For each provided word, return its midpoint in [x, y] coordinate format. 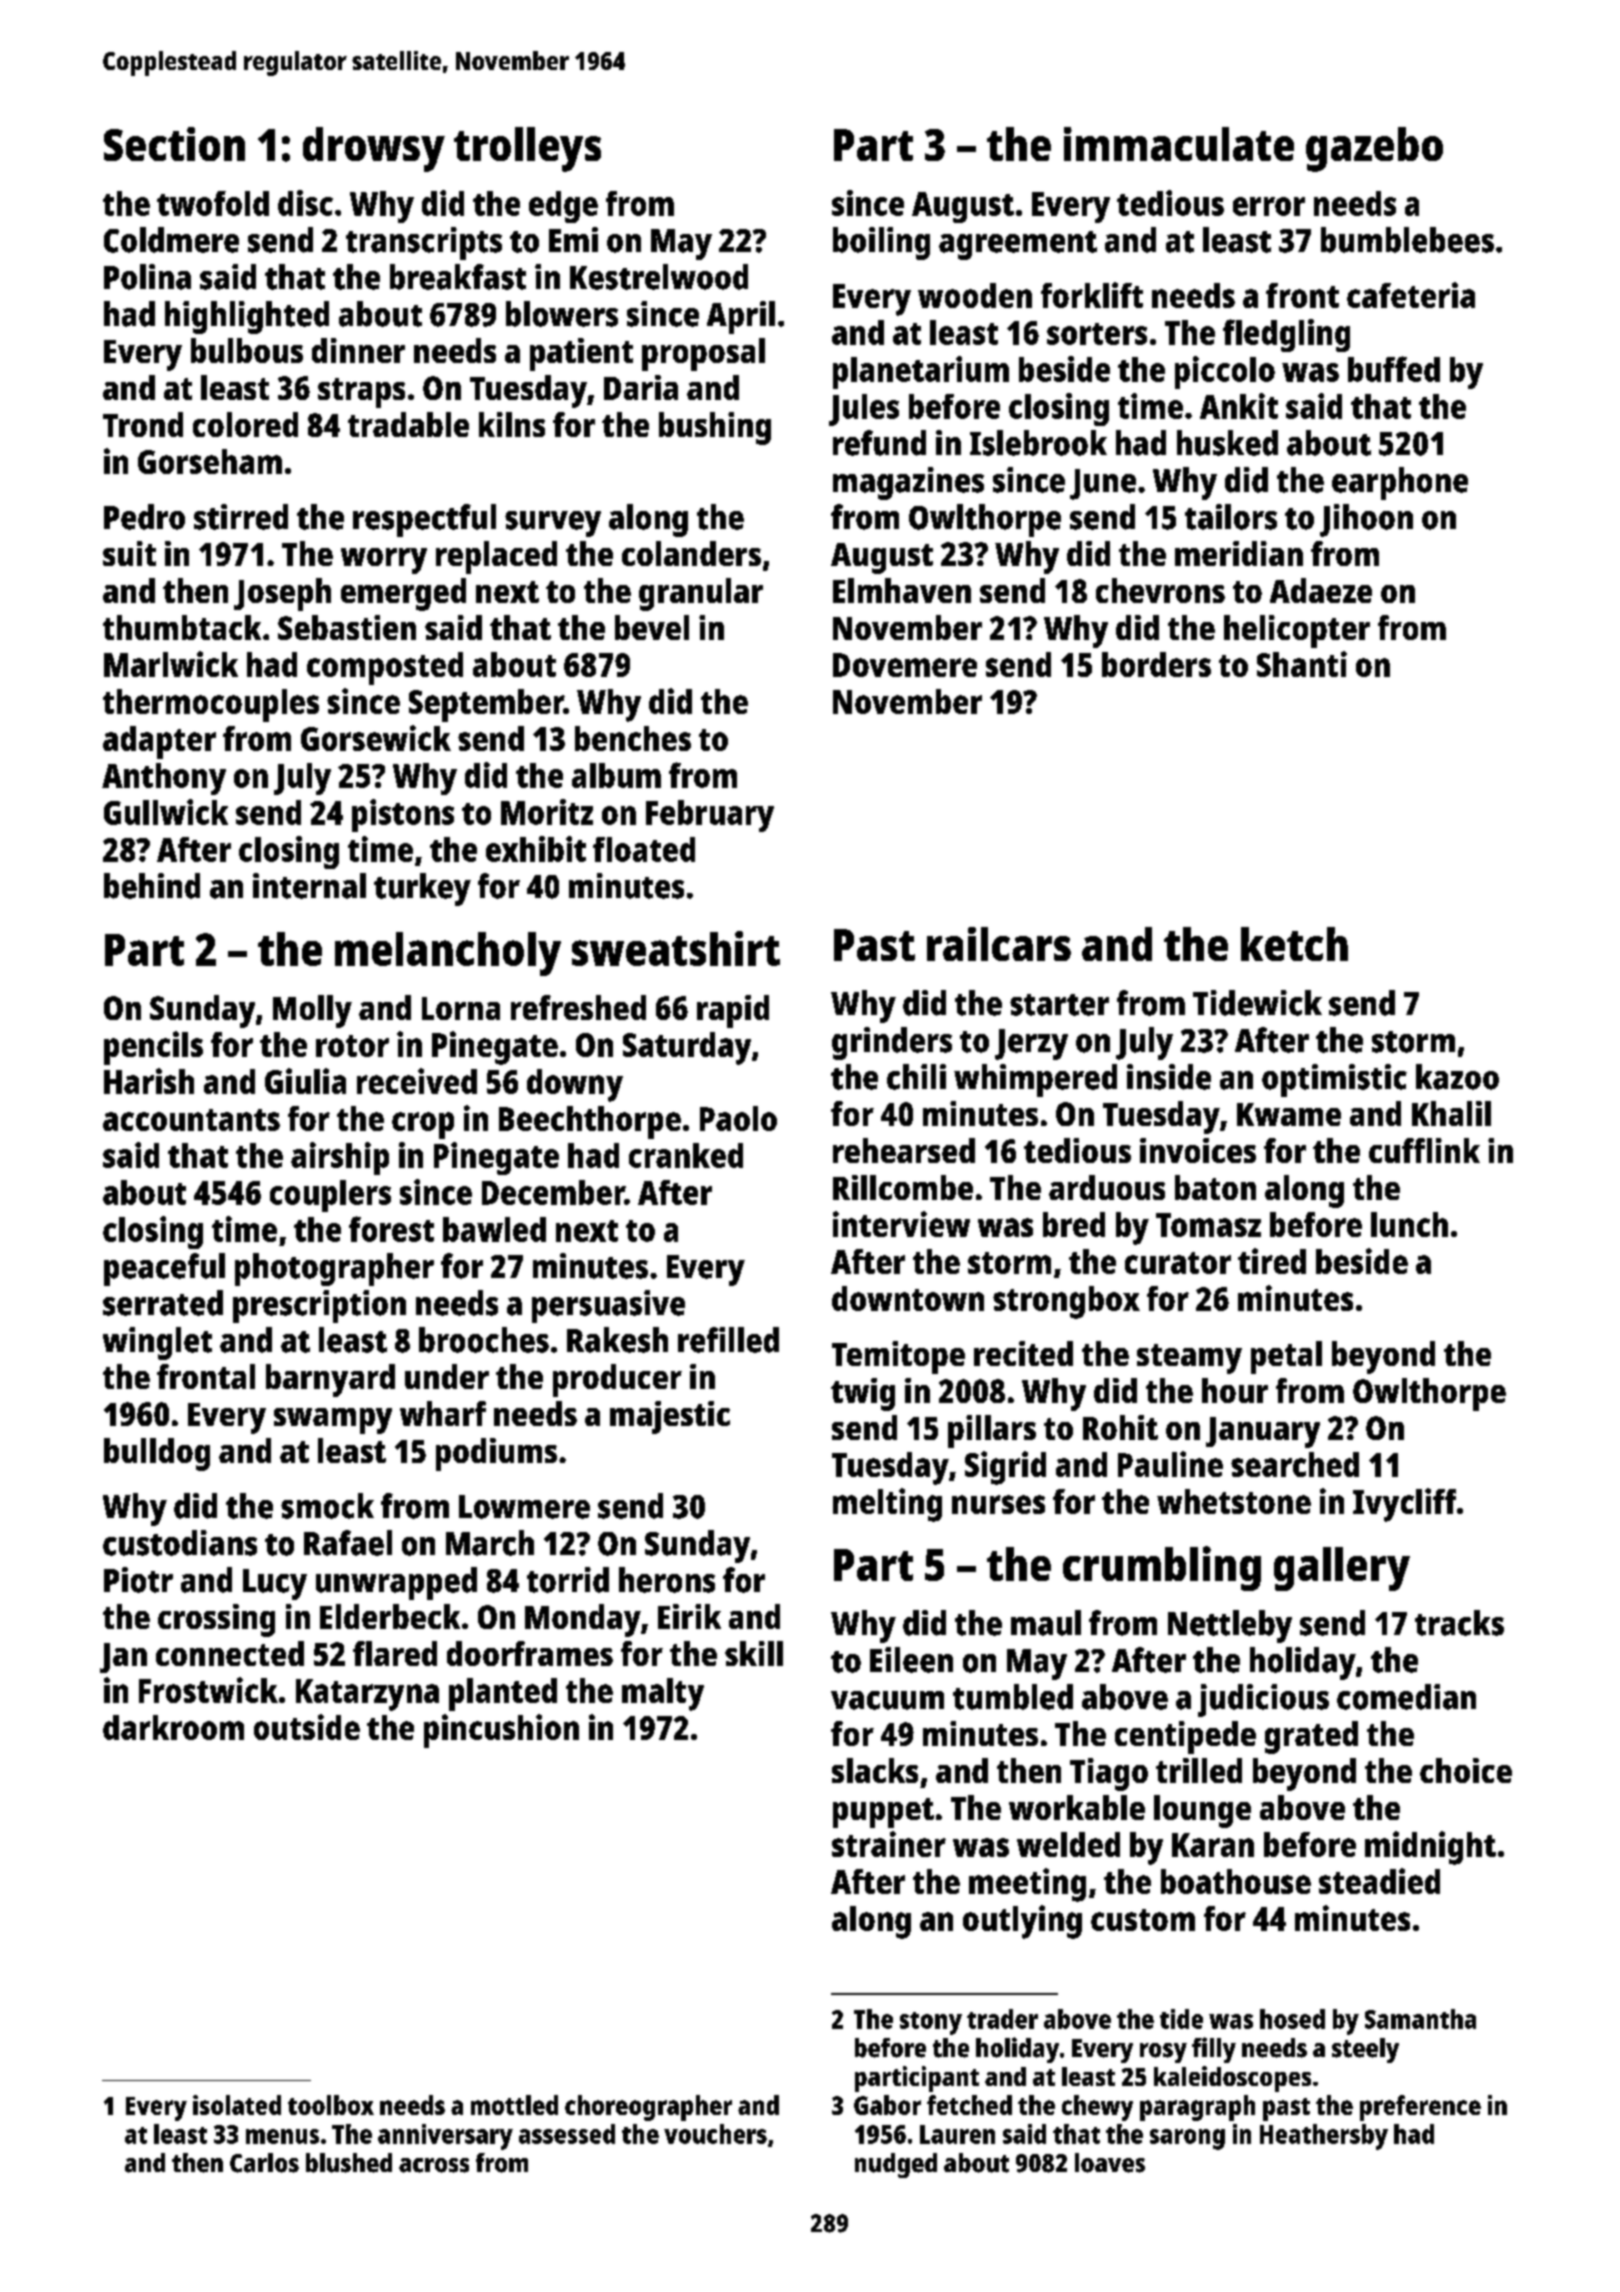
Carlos [264, 2163]
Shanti [1302, 664]
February [710, 816]
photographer [334, 1269]
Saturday [687, 1048]
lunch [1409, 1224]
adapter [159, 742]
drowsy [374, 149]
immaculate [1179, 144]
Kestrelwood [659, 277]
